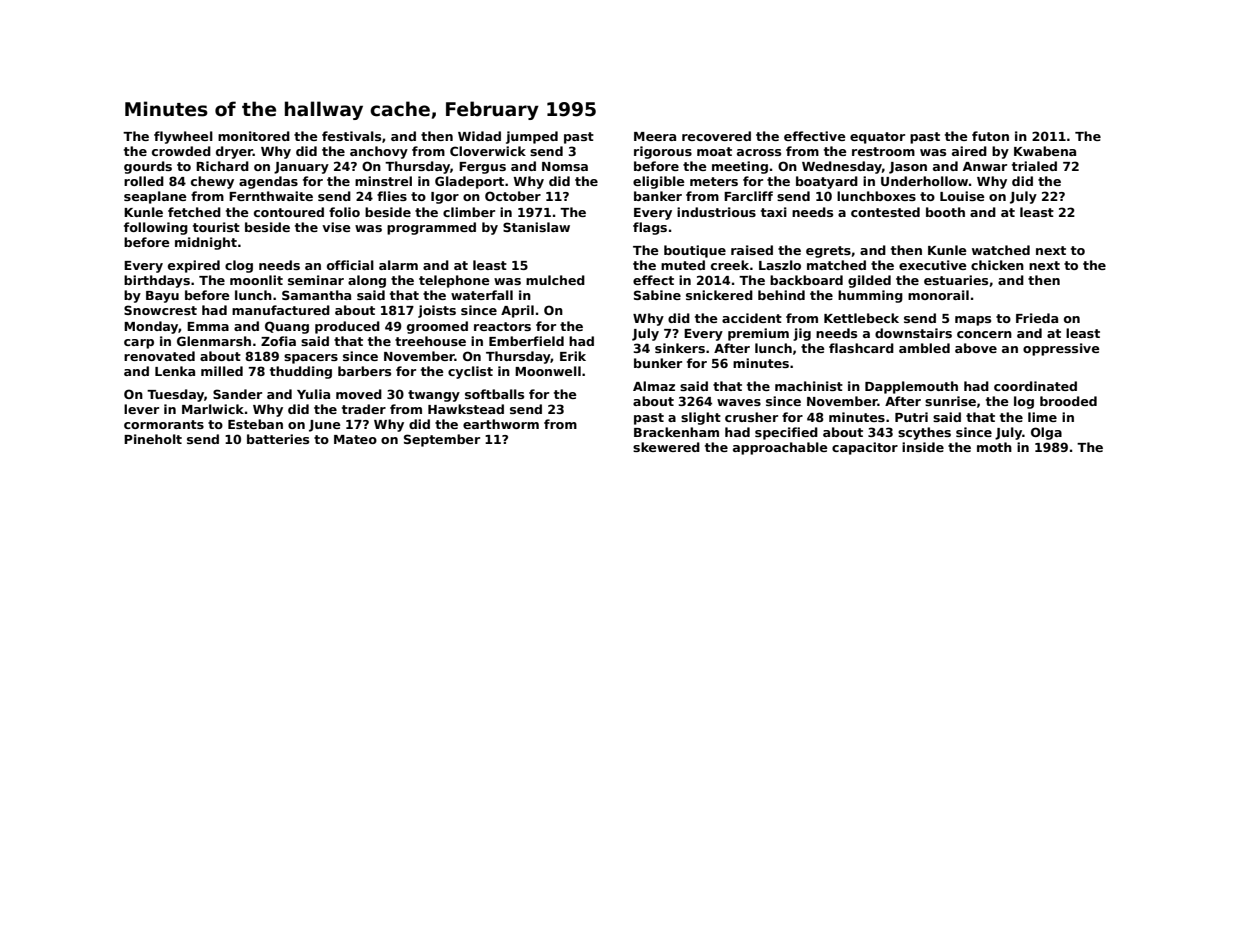 The width and height of the page is (1233, 952). I want to click on Samantha, so click(316, 295).
